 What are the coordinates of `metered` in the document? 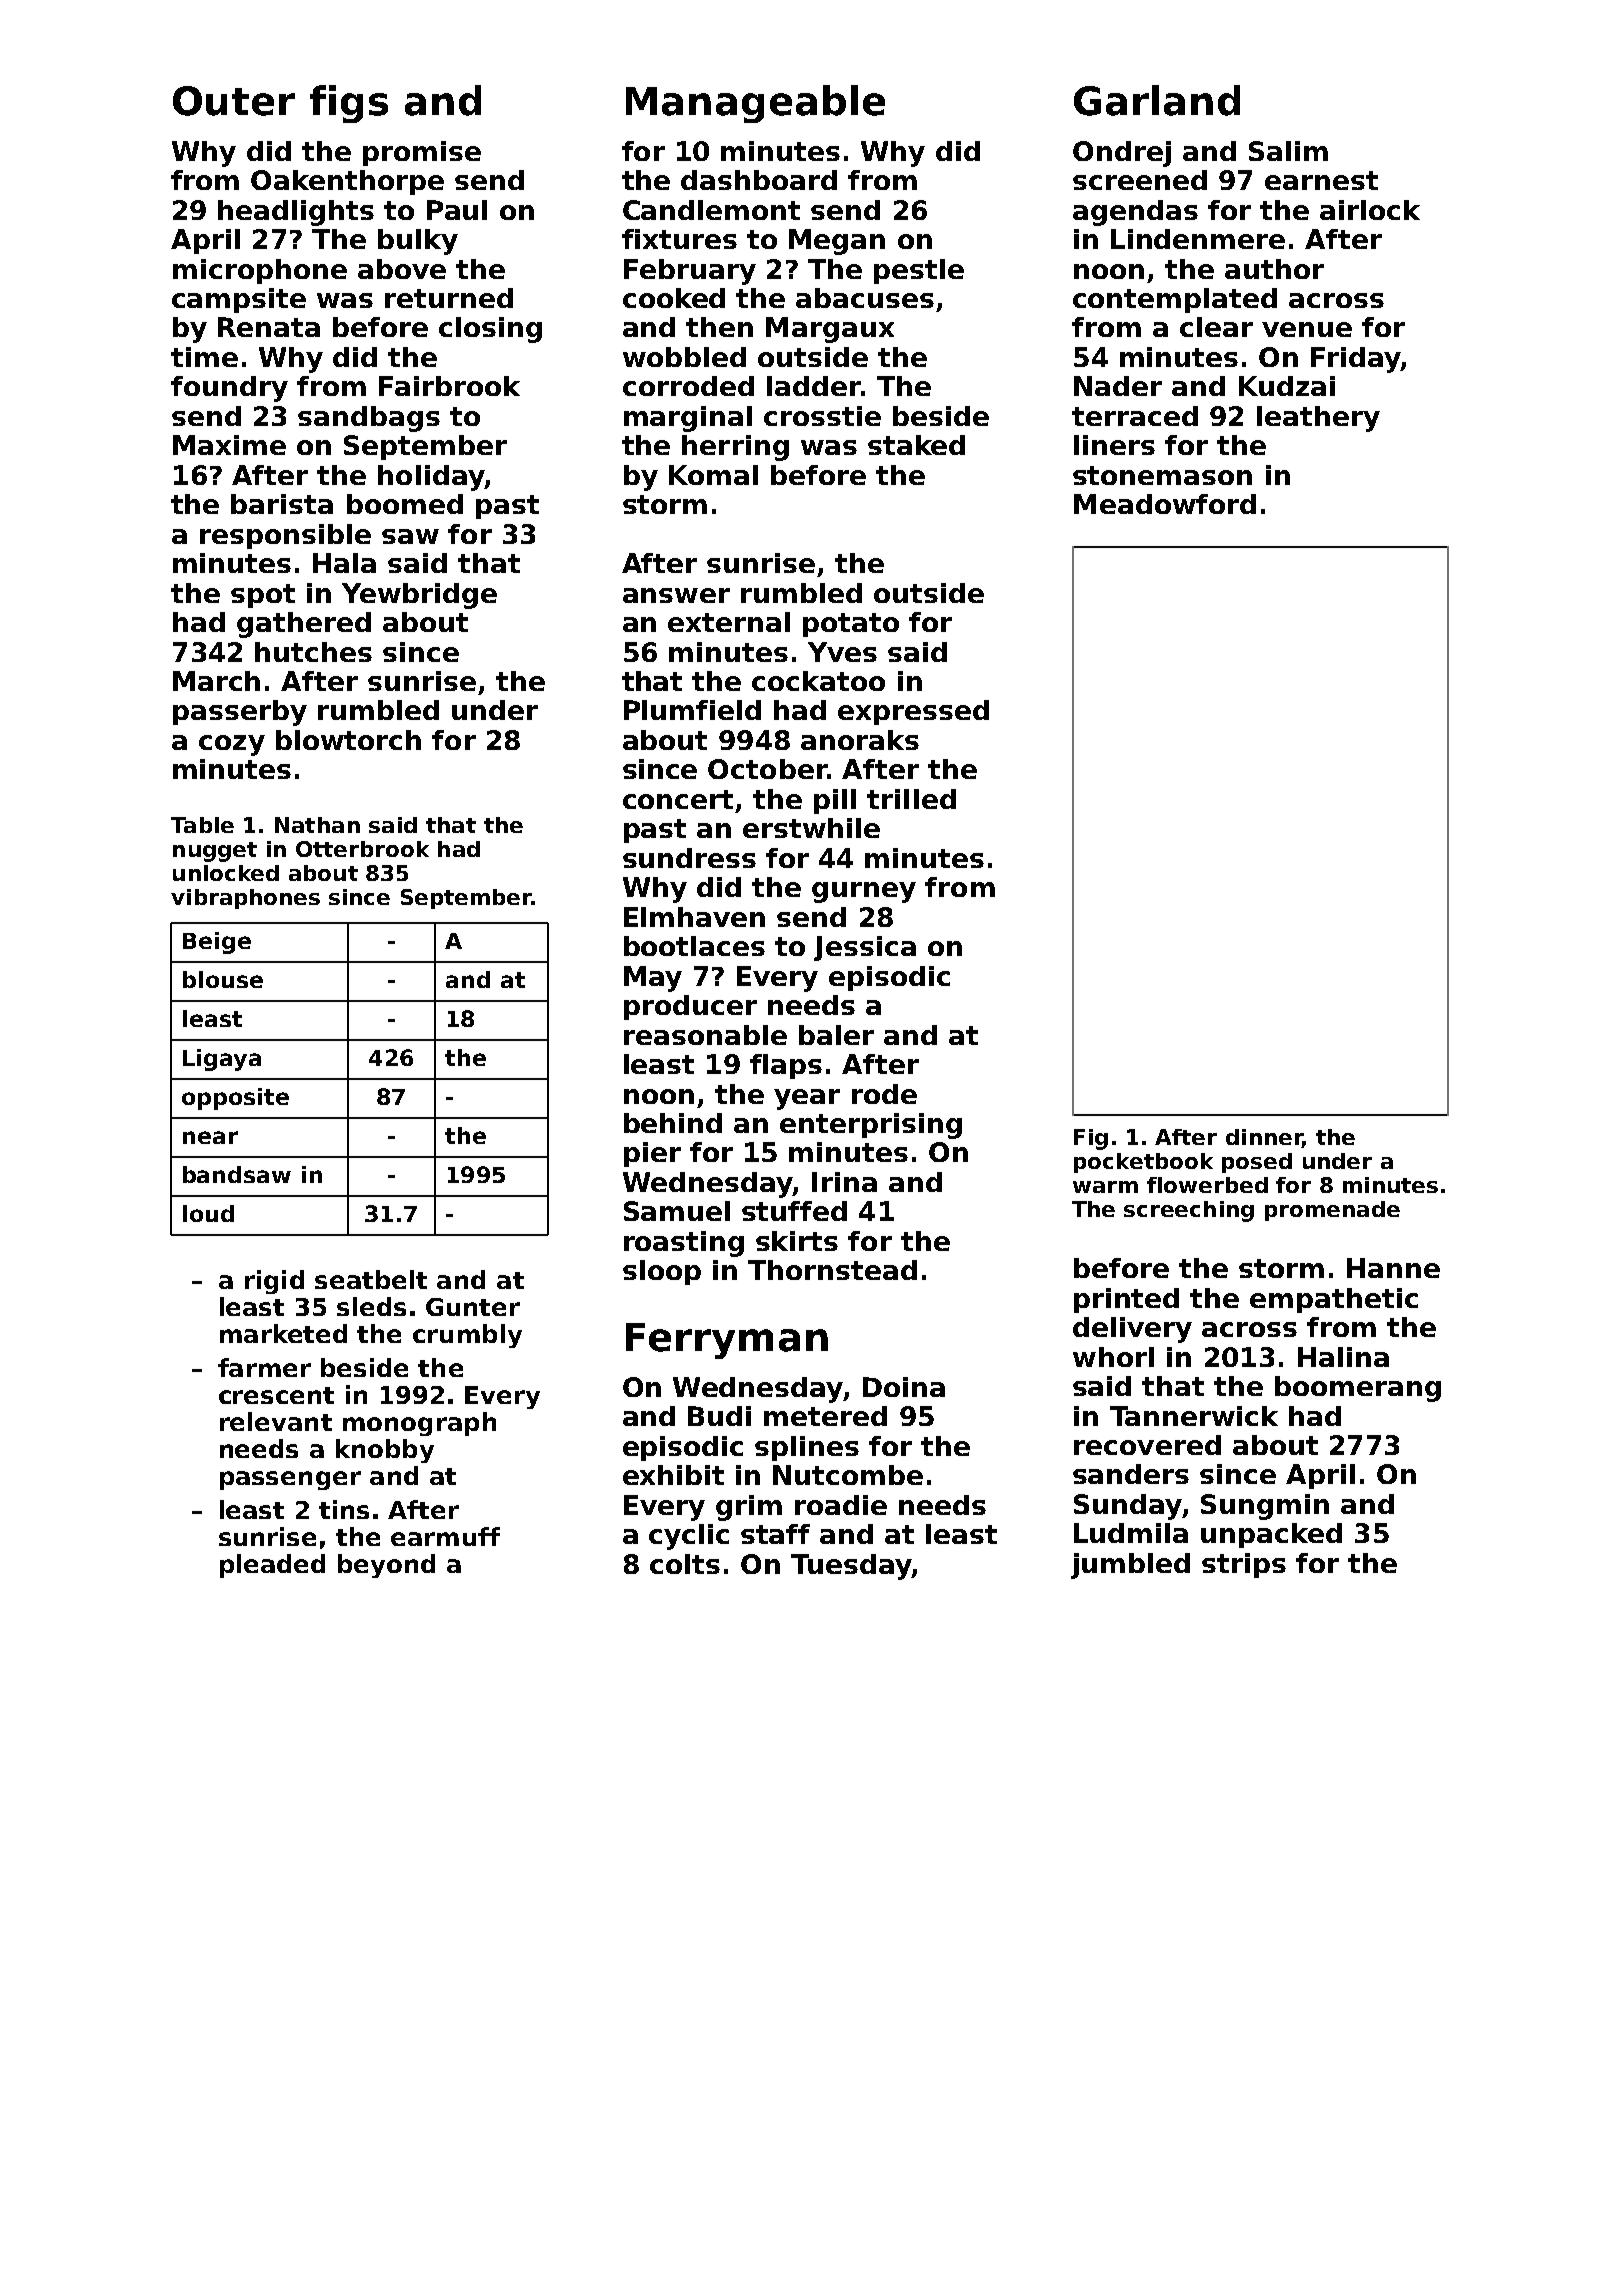 It's located at (825, 1416).
